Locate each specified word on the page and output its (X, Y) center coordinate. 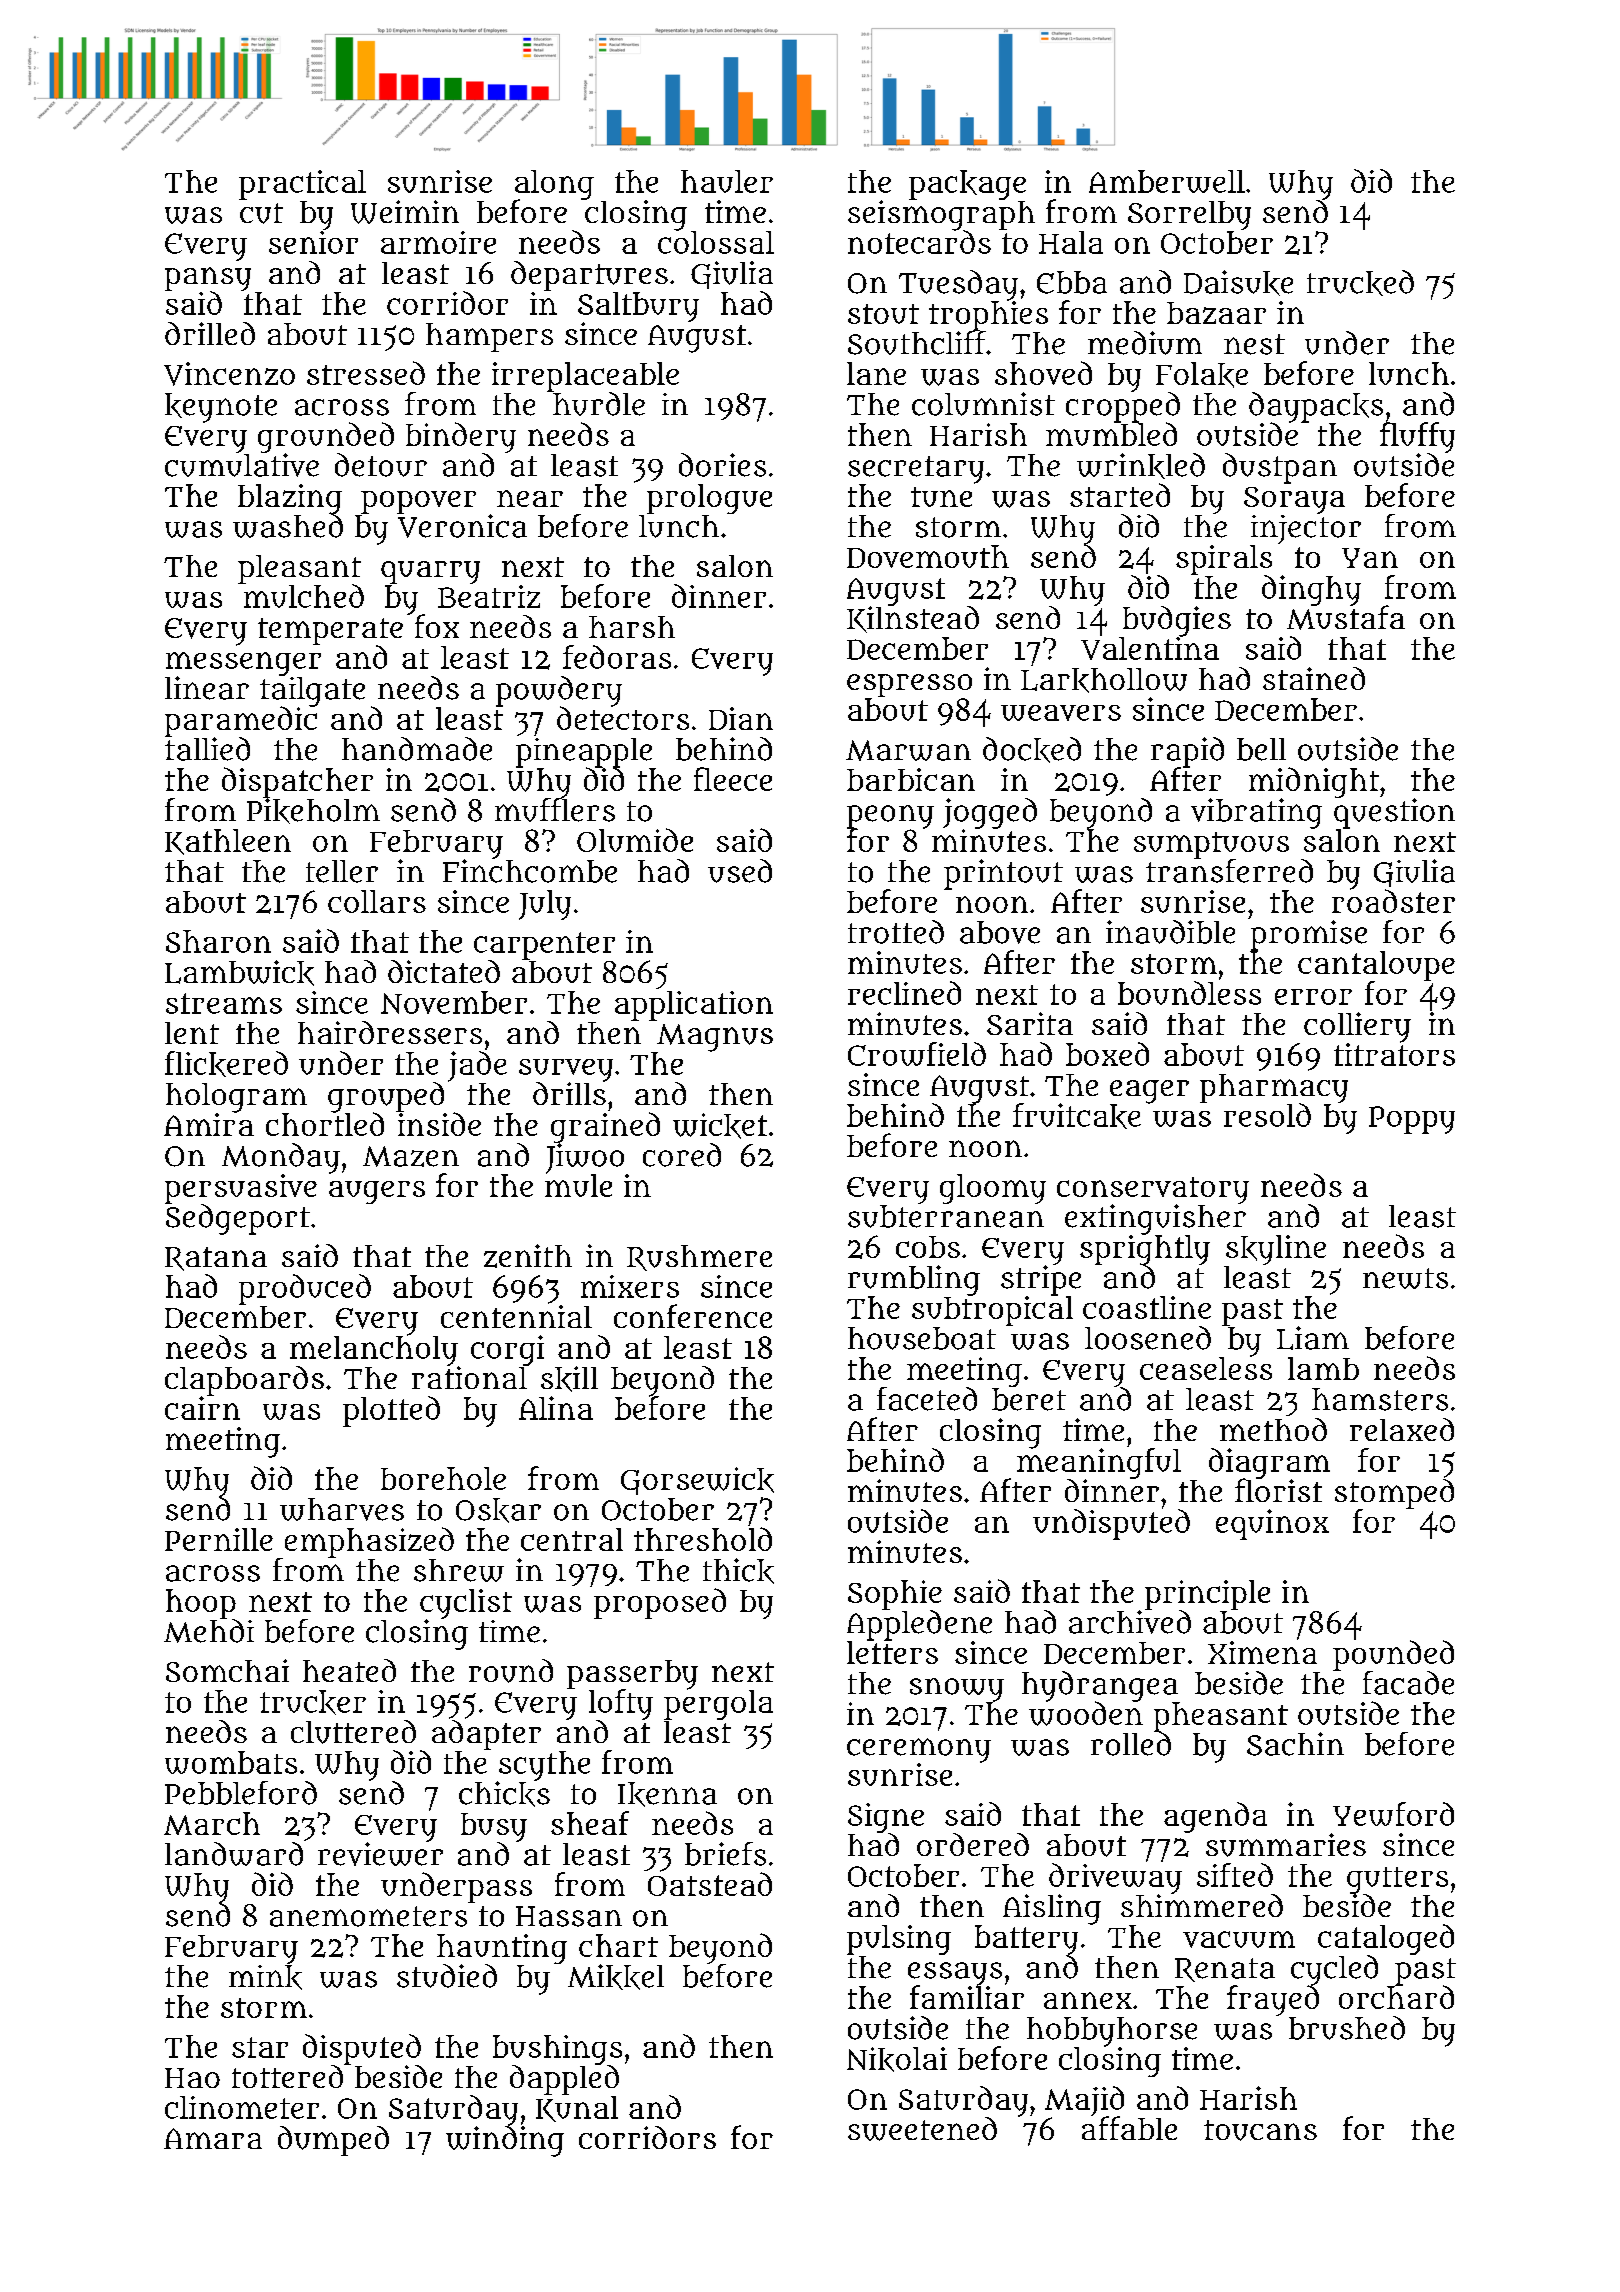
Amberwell (1167, 181)
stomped (1394, 1494)
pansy (208, 279)
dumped (333, 2141)
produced (305, 1289)
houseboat (922, 1338)
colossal (716, 242)
